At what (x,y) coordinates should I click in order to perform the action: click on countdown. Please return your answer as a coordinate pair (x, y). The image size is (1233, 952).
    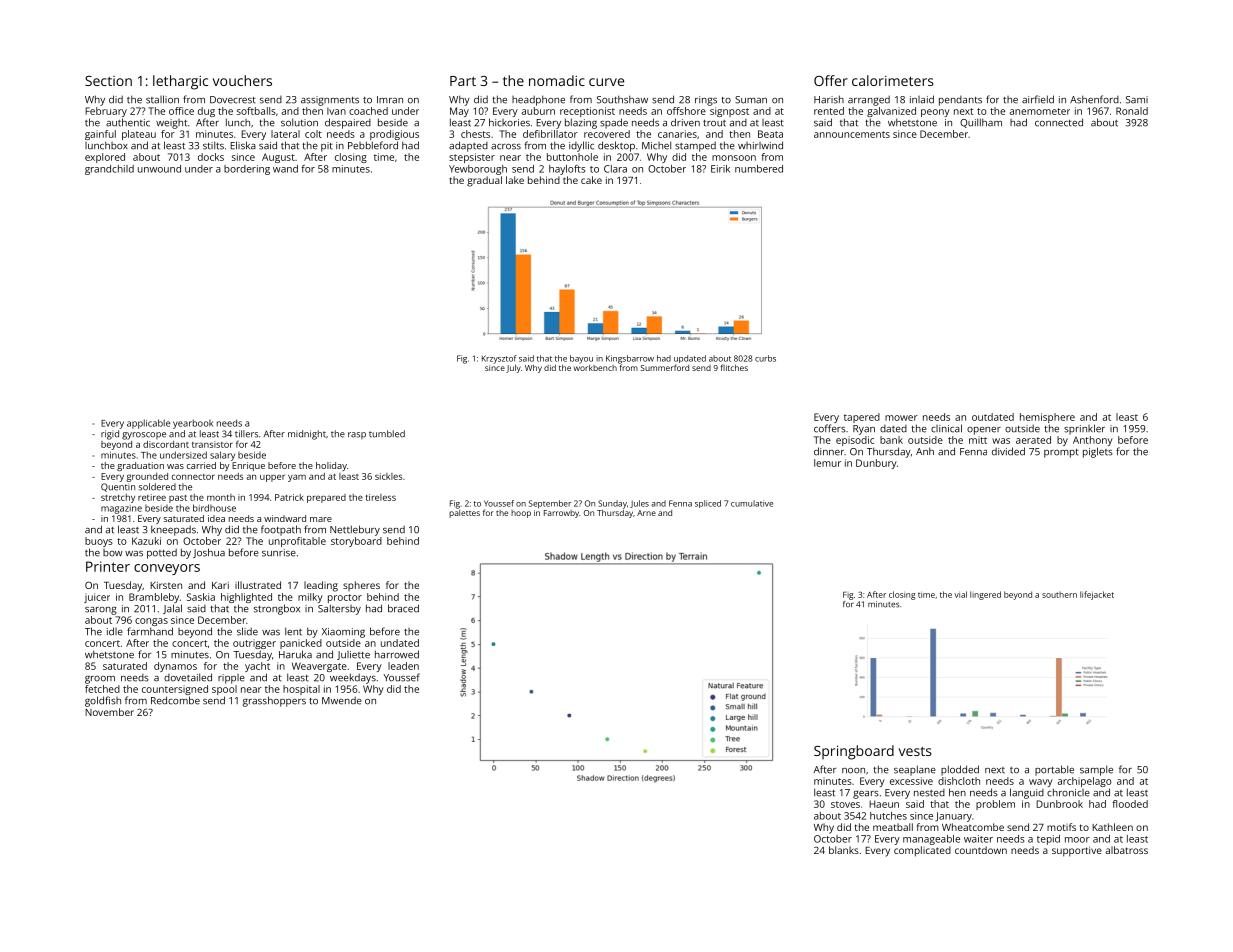
    Looking at the image, I should click on (981, 850).
